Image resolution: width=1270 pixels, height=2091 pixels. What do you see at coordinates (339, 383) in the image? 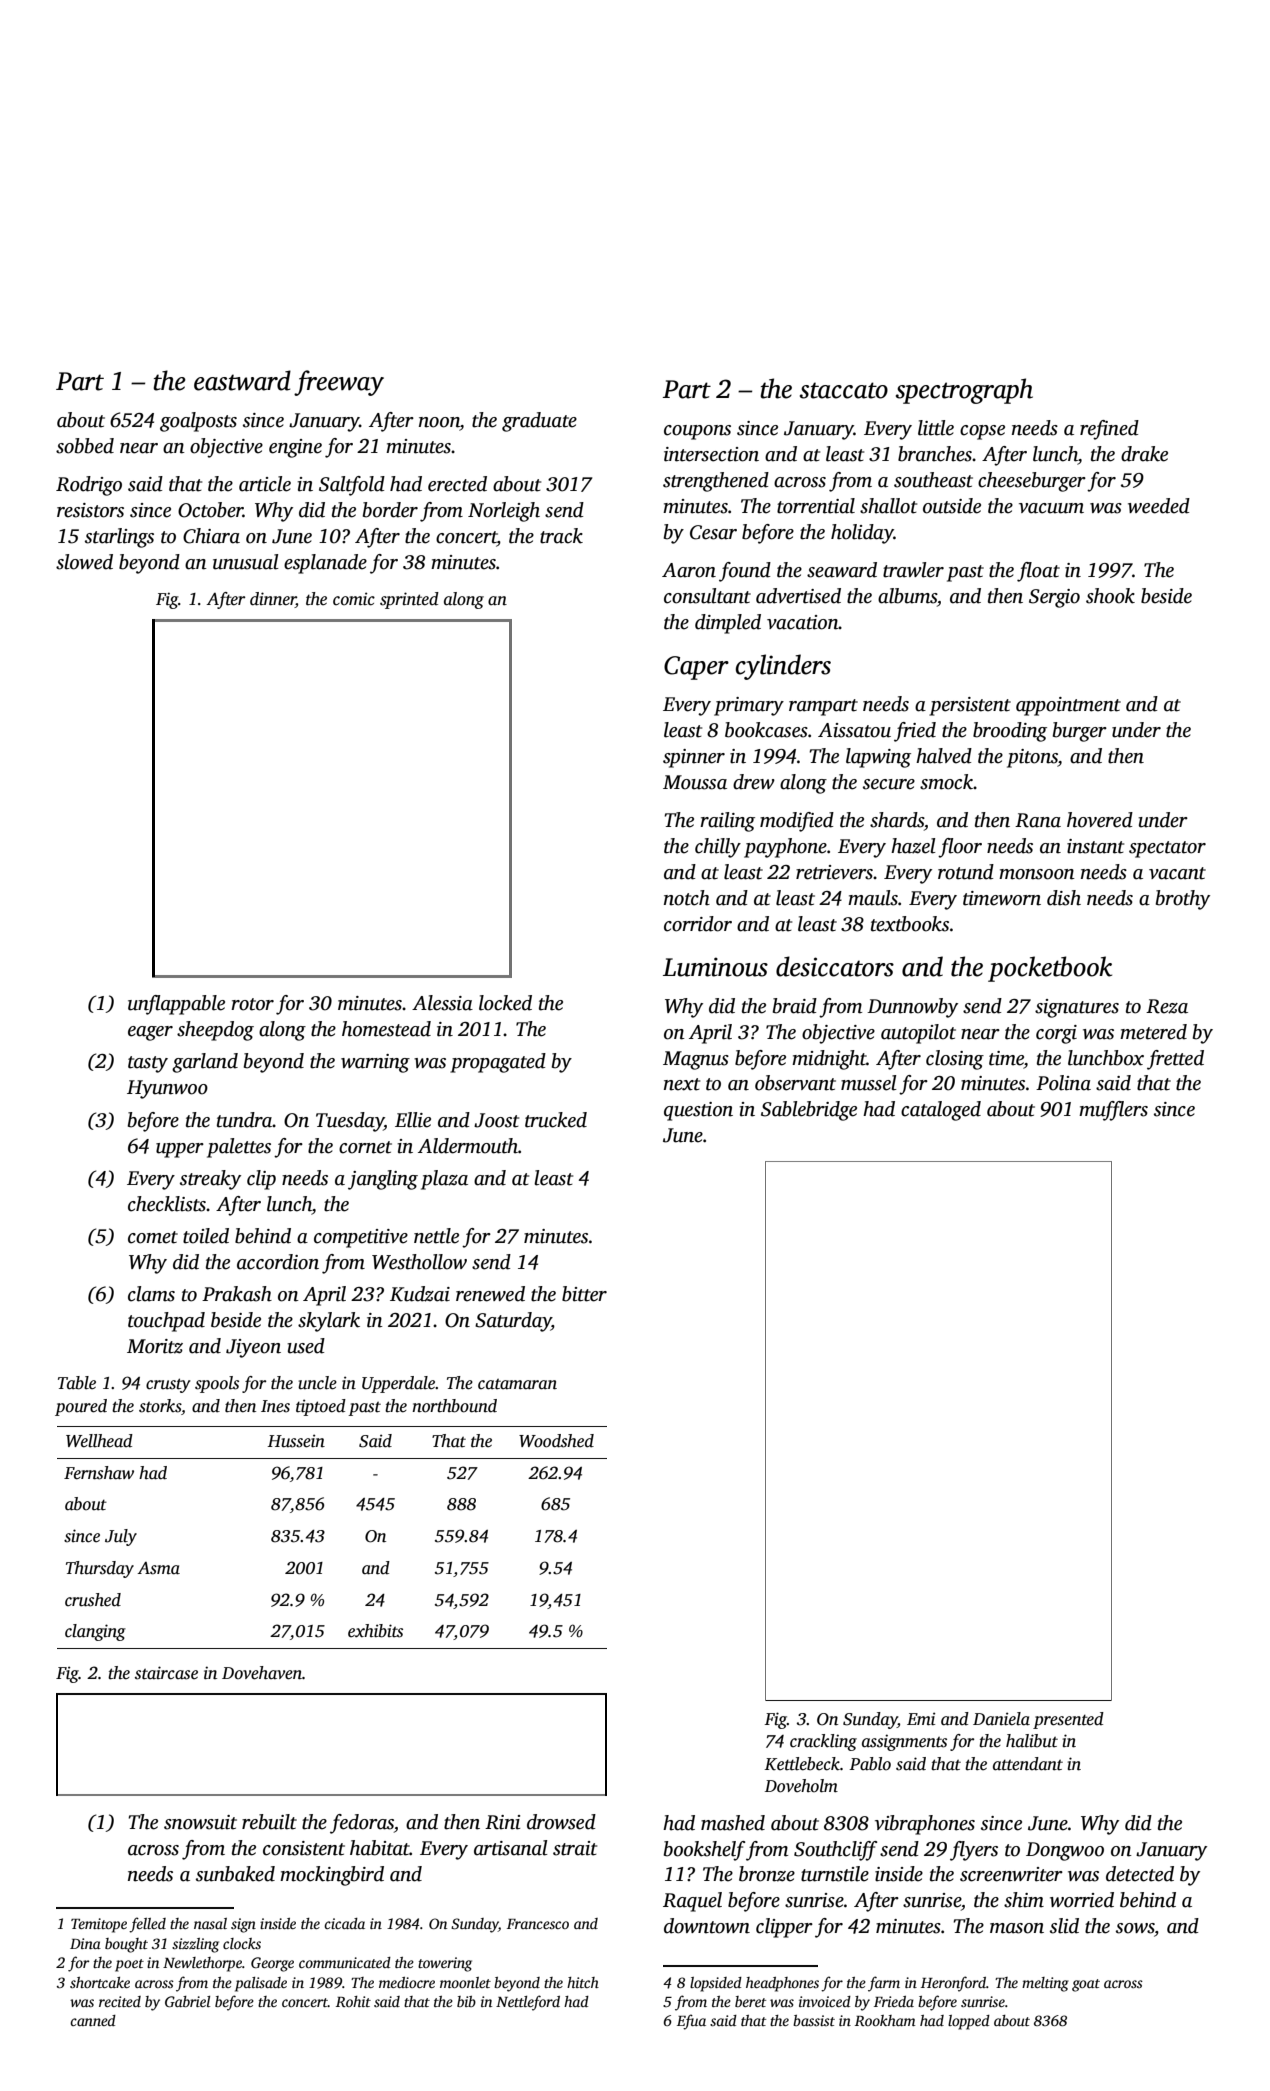
I see `freeway` at bounding box center [339, 383].
